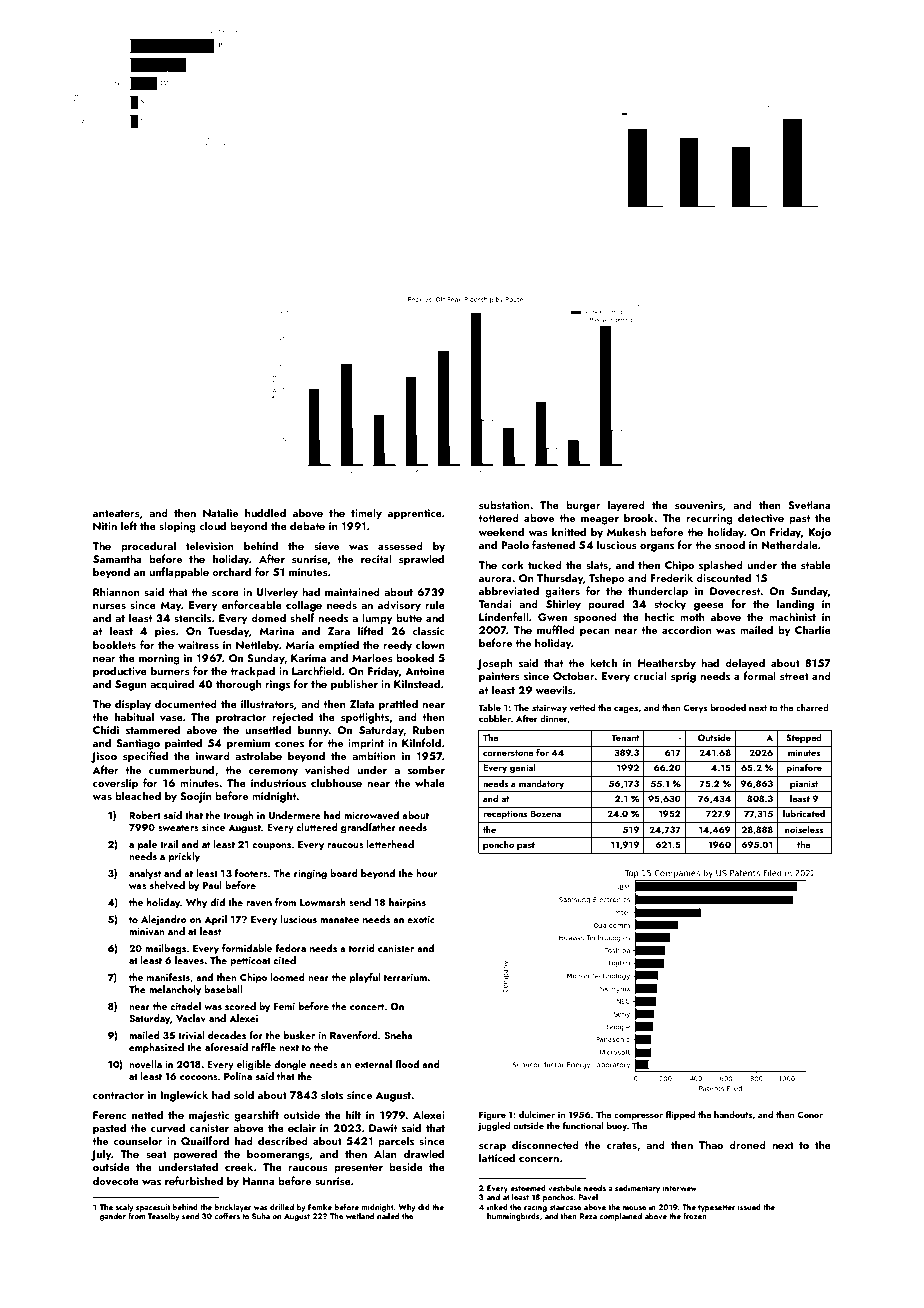 The width and height of the page is (924, 1308). Describe the element at coordinates (398, 1035) in the page. I see `Sneha` at that location.
